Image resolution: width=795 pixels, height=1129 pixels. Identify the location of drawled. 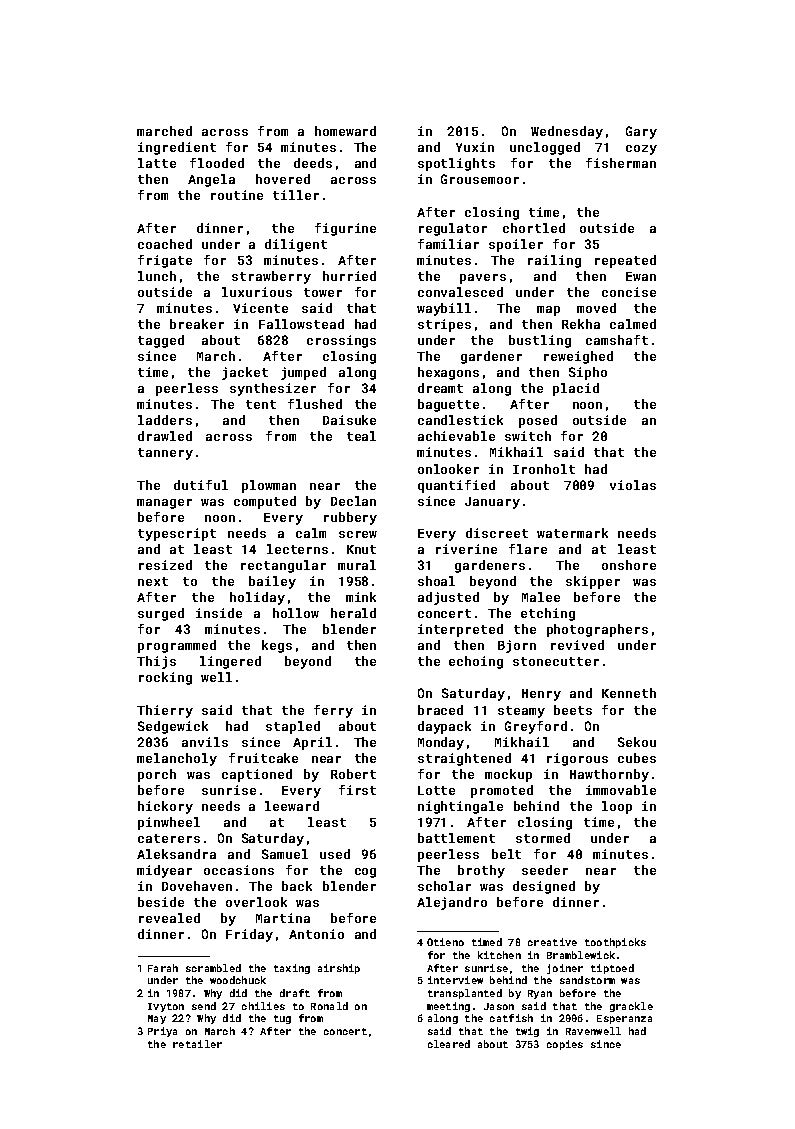
(165, 436).
